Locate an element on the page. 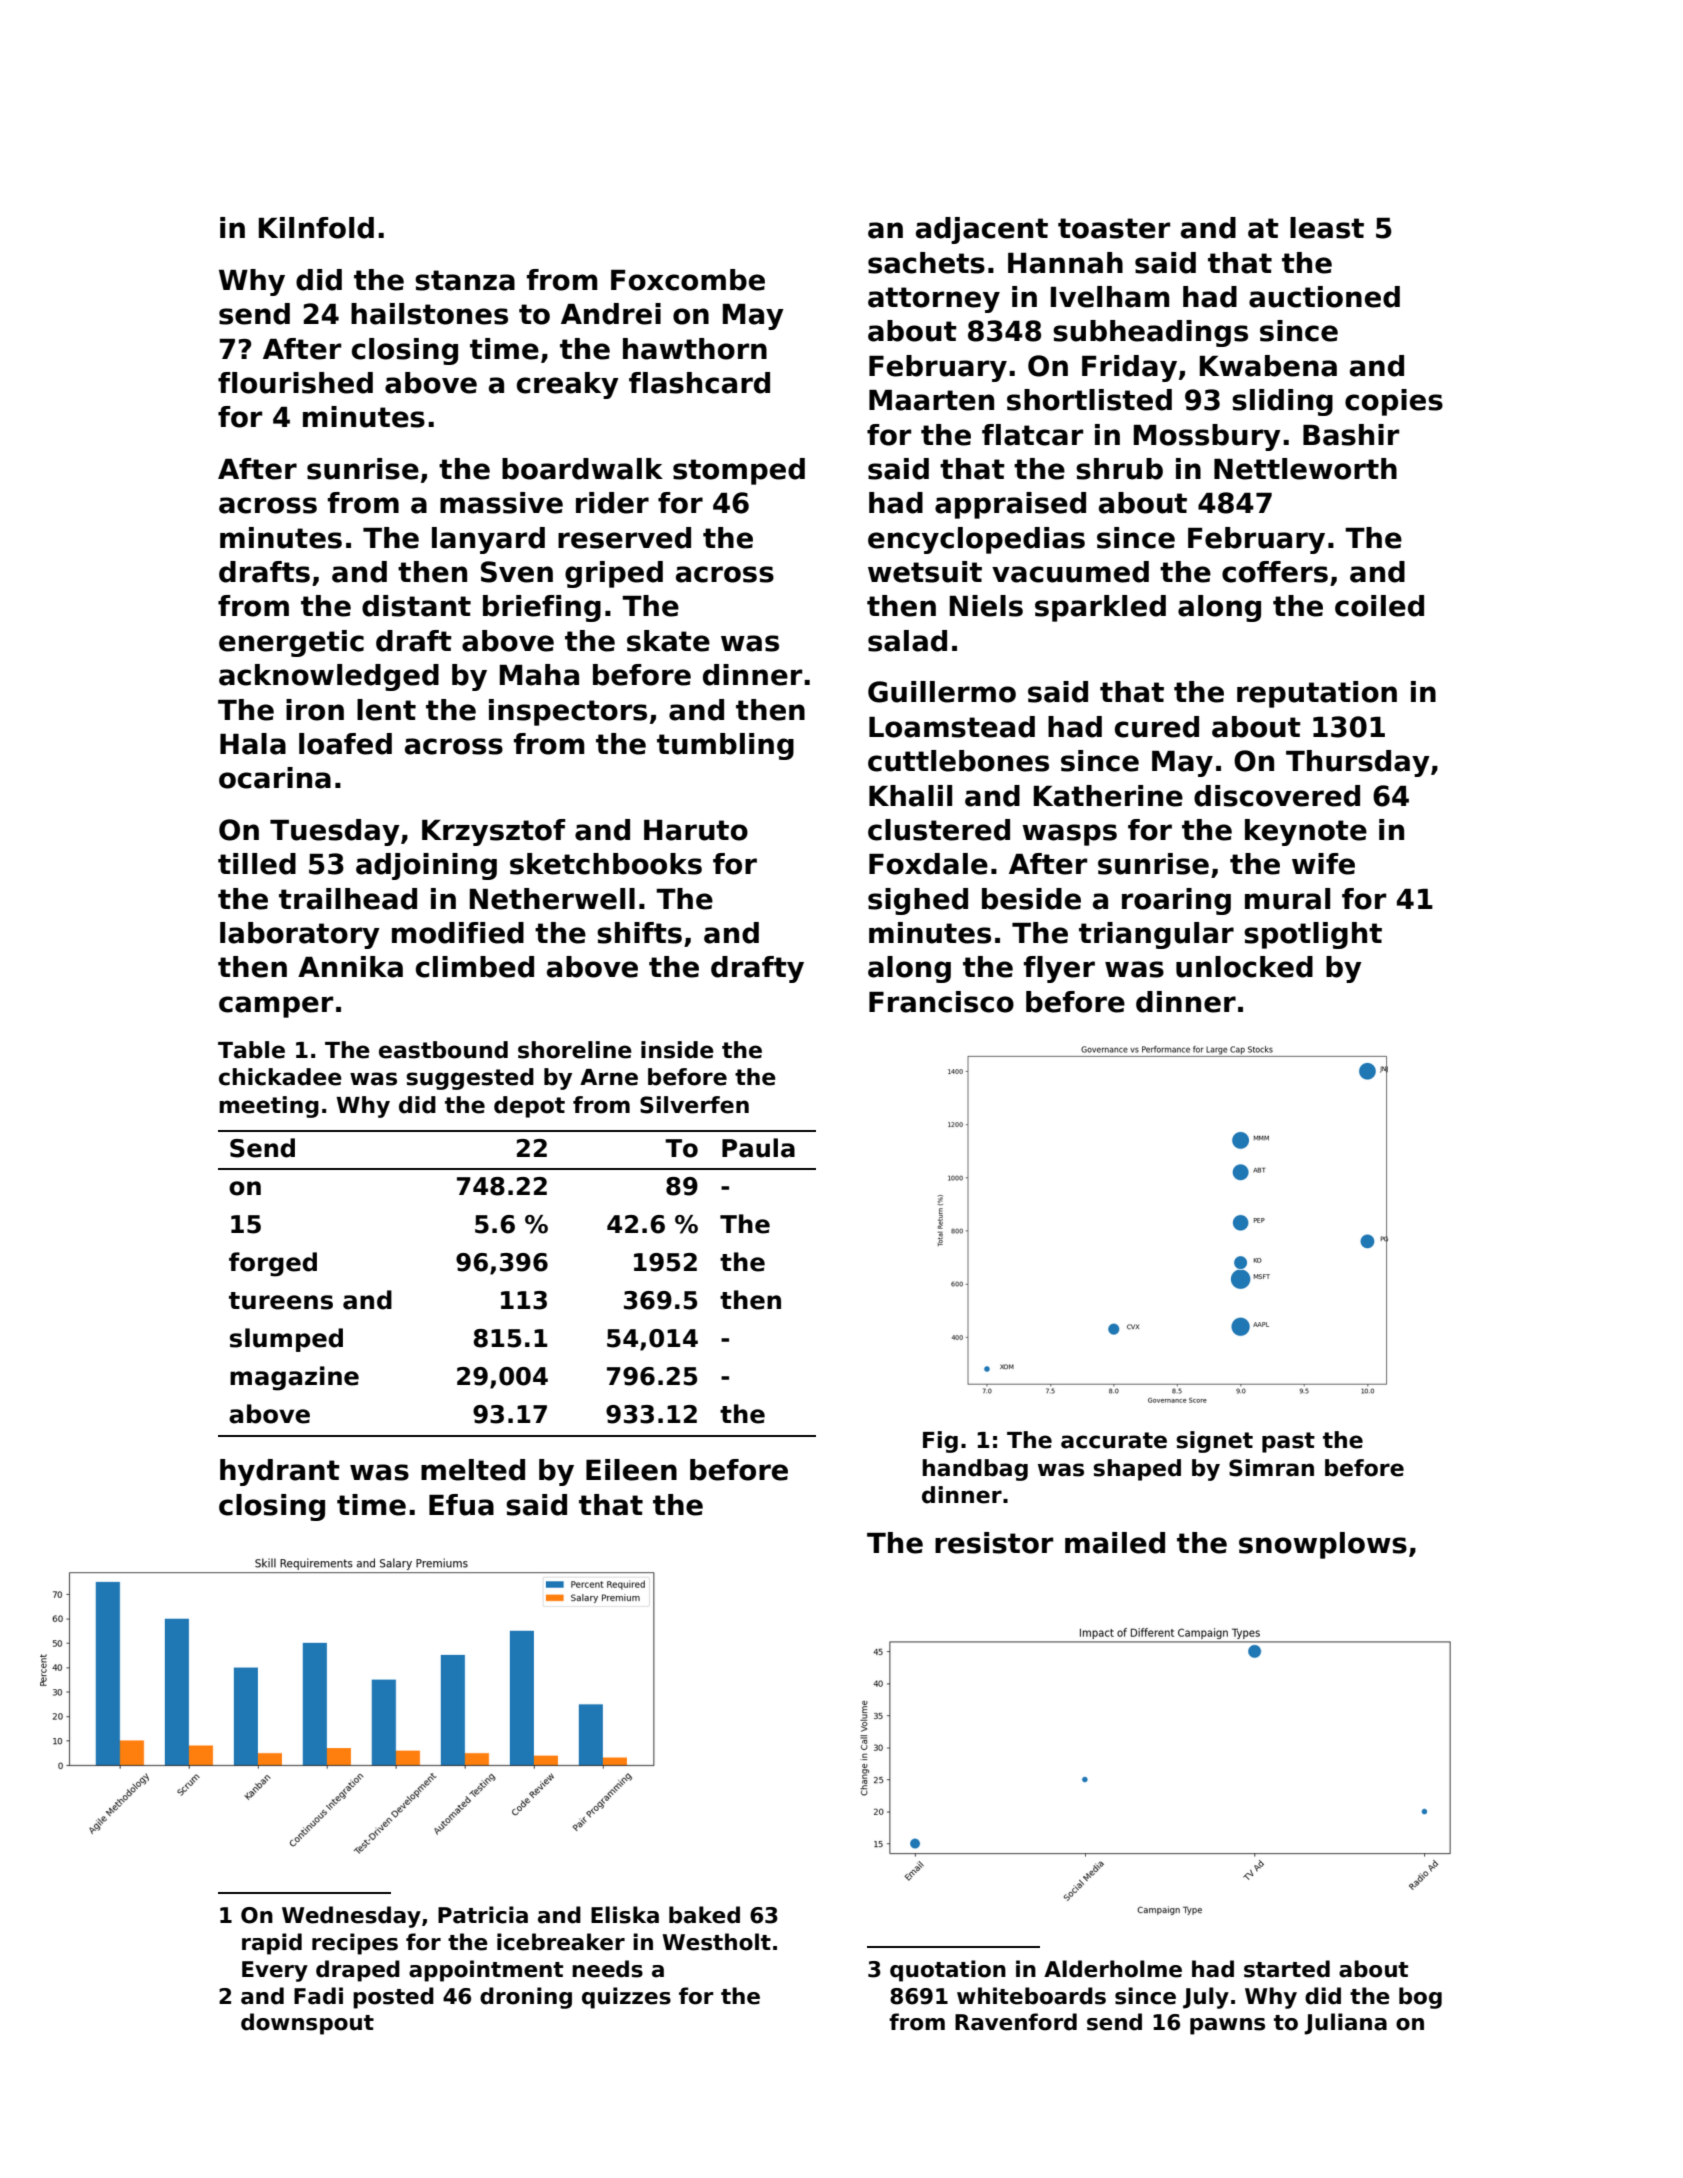 This document has width=1683, height=2178. reputation is located at coordinates (1317, 694).
